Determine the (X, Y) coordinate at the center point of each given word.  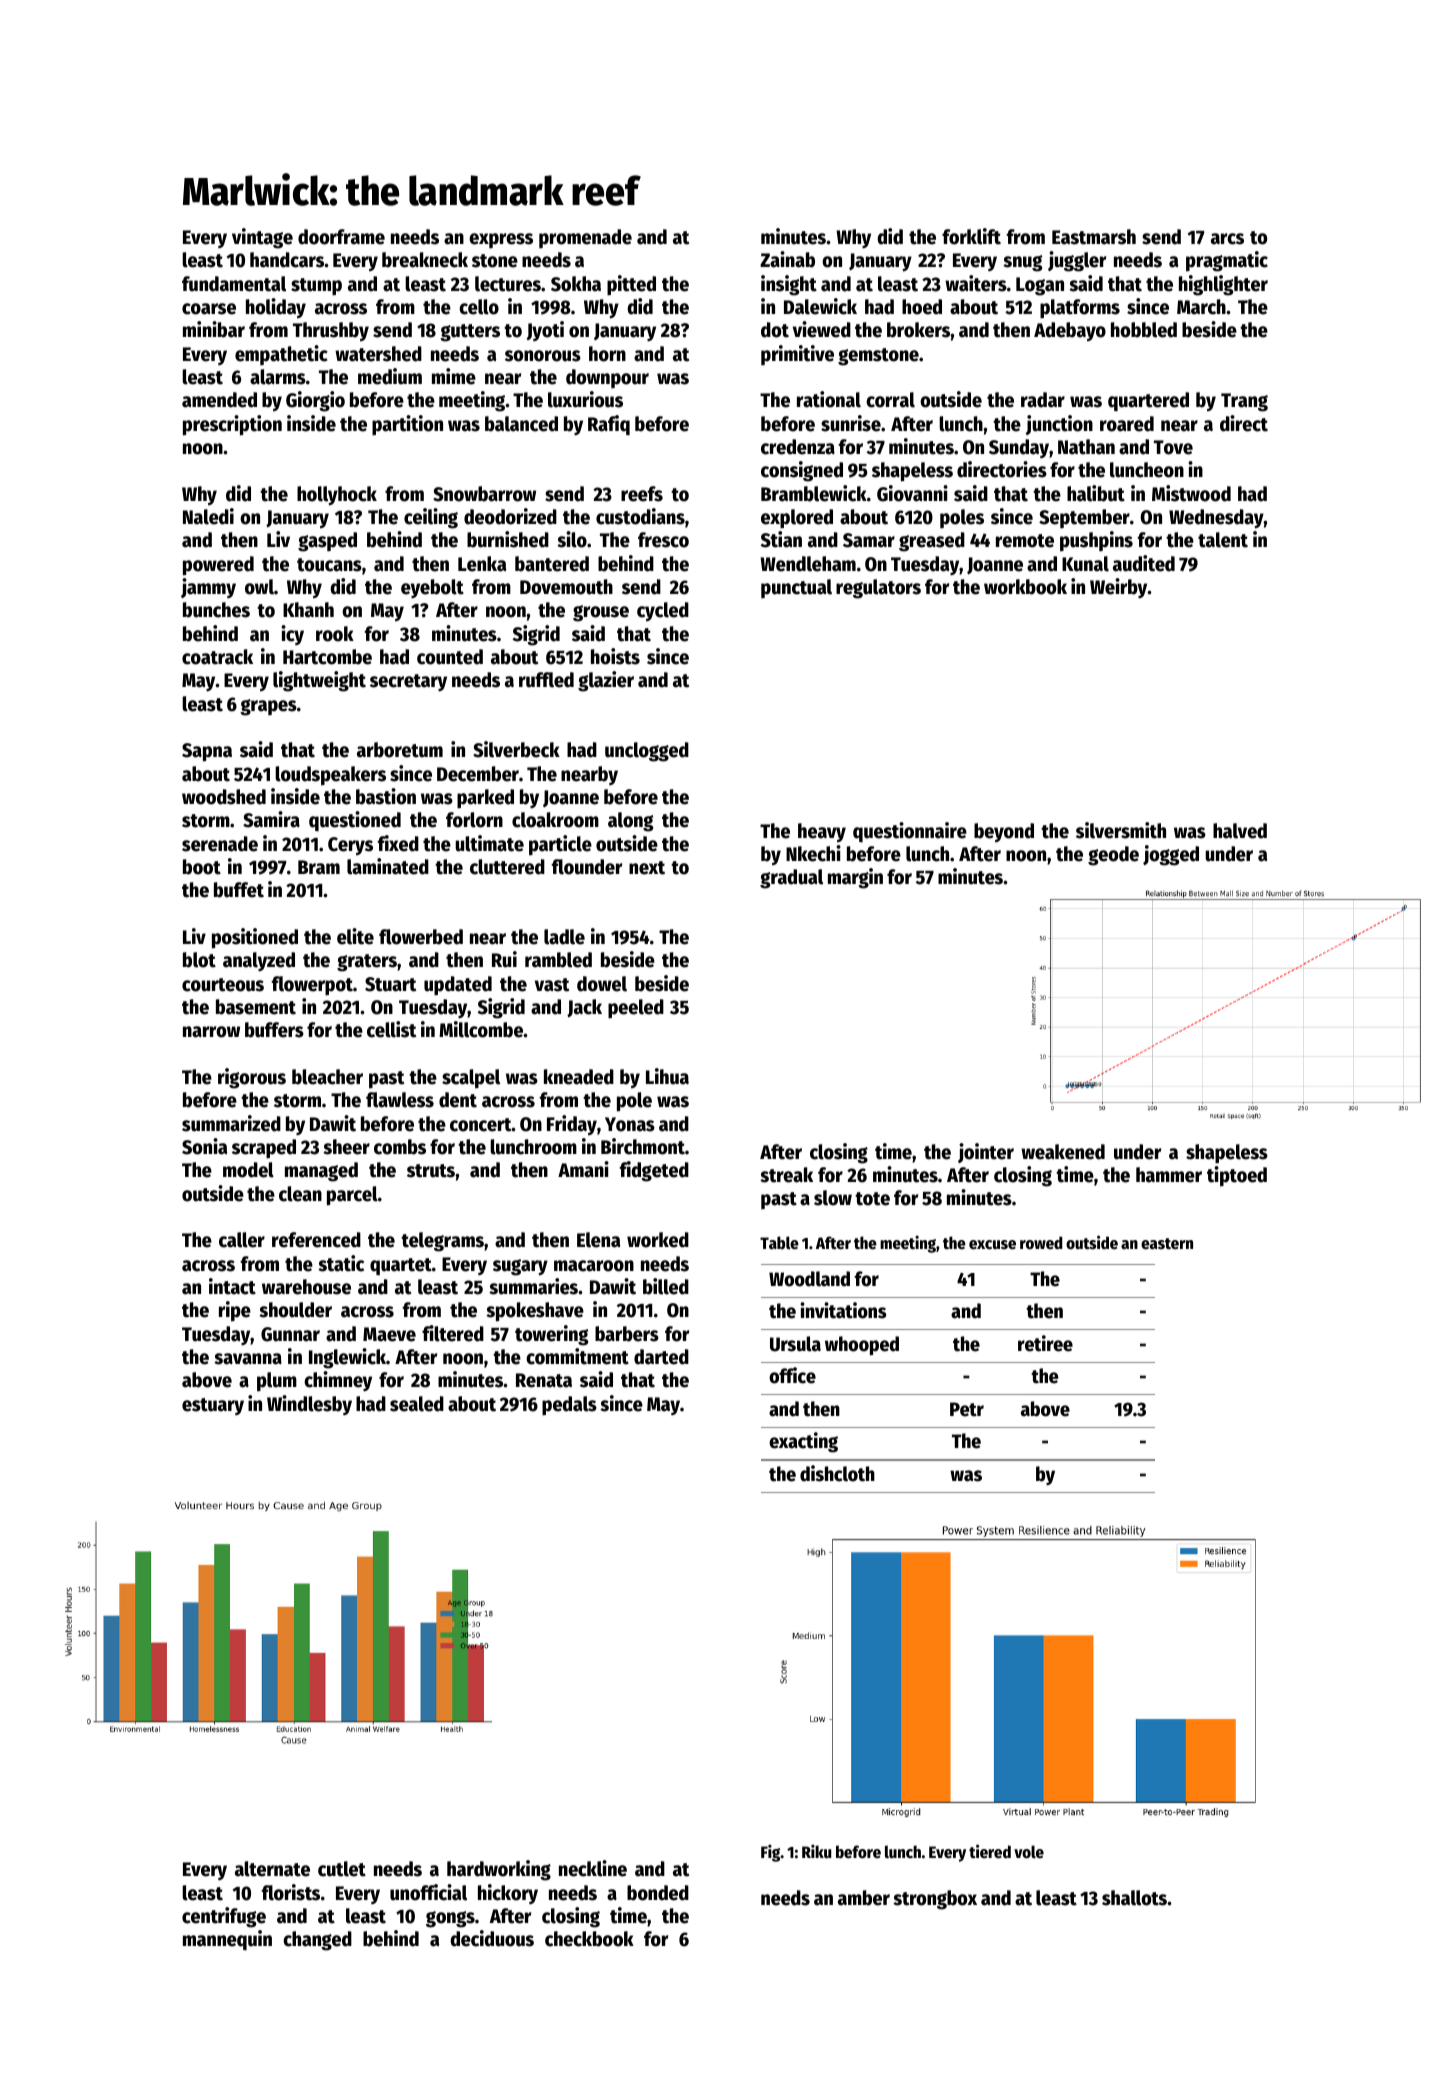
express (501, 240)
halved (1240, 831)
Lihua (667, 1076)
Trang (1244, 402)
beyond (1004, 833)
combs (400, 1147)
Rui (504, 959)
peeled (636, 1009)
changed (317, 1941)
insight (789, 285)
